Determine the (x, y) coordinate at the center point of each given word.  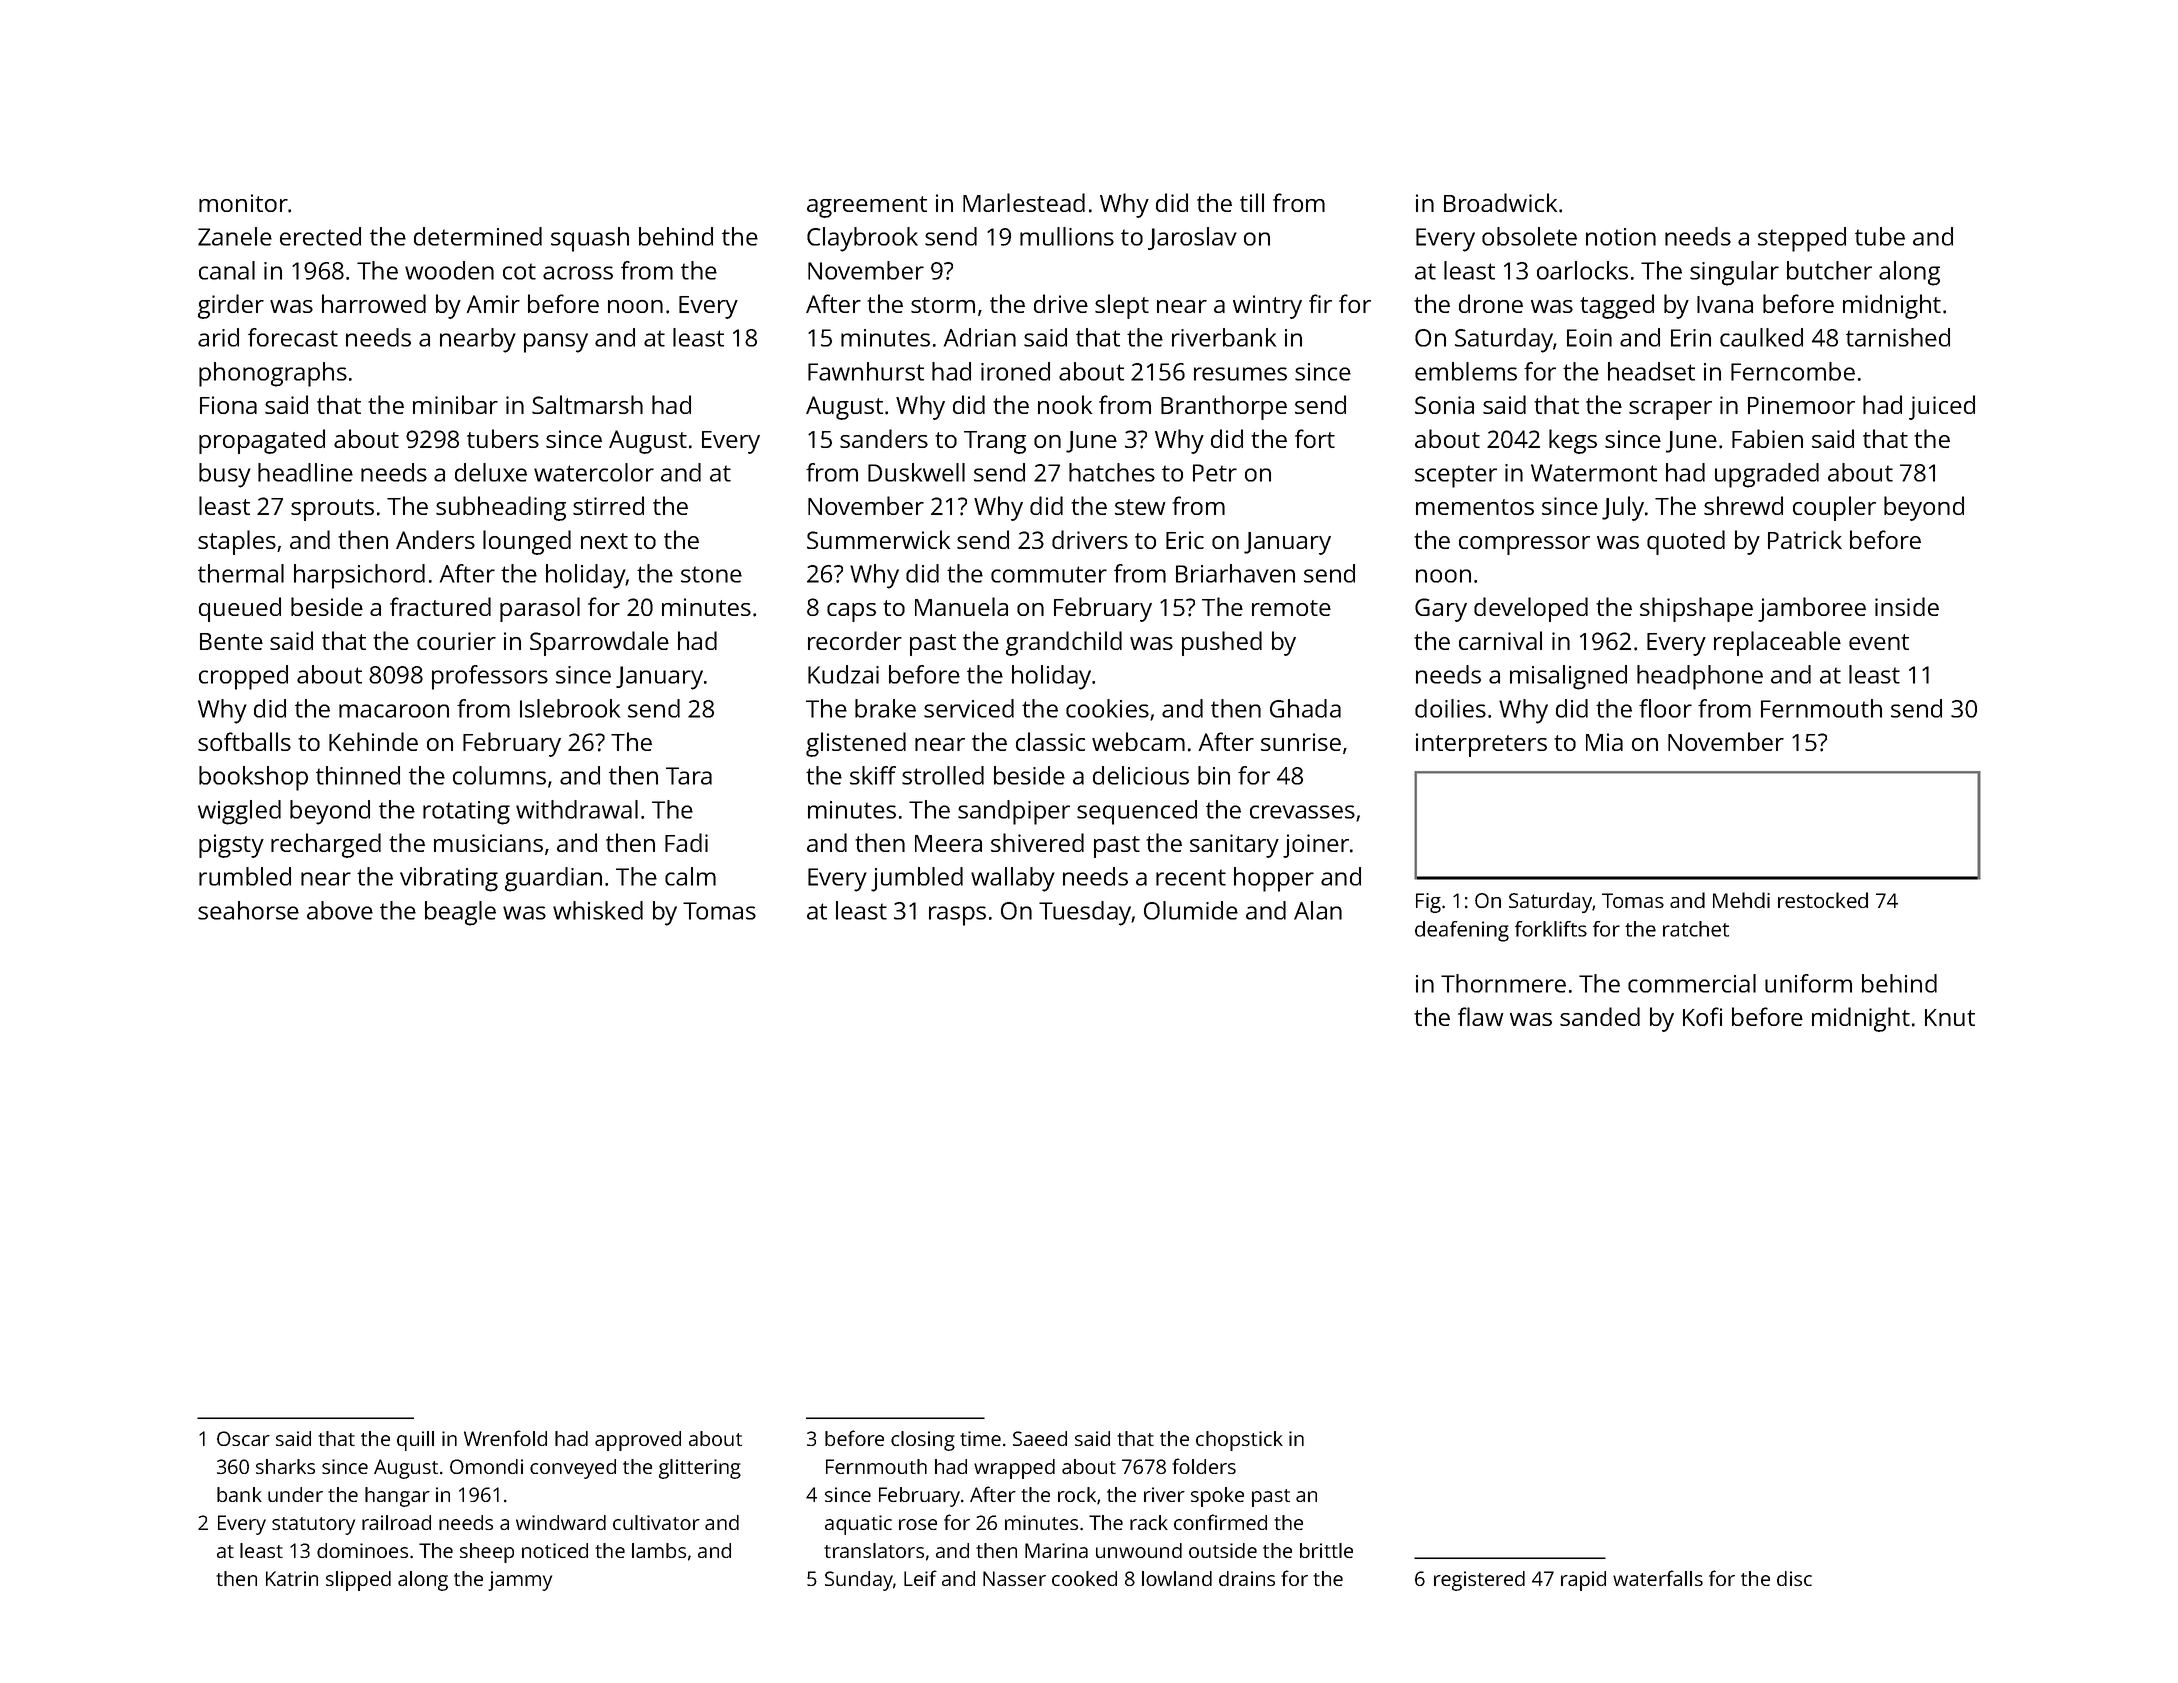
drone (1491, 303)
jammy (520, 1581)
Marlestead (1024, 202)
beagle (460, 913)
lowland (1177, 1578)
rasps (957, 916)
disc (1794, 1578)
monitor (243, 203)
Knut (1950, 1017)
